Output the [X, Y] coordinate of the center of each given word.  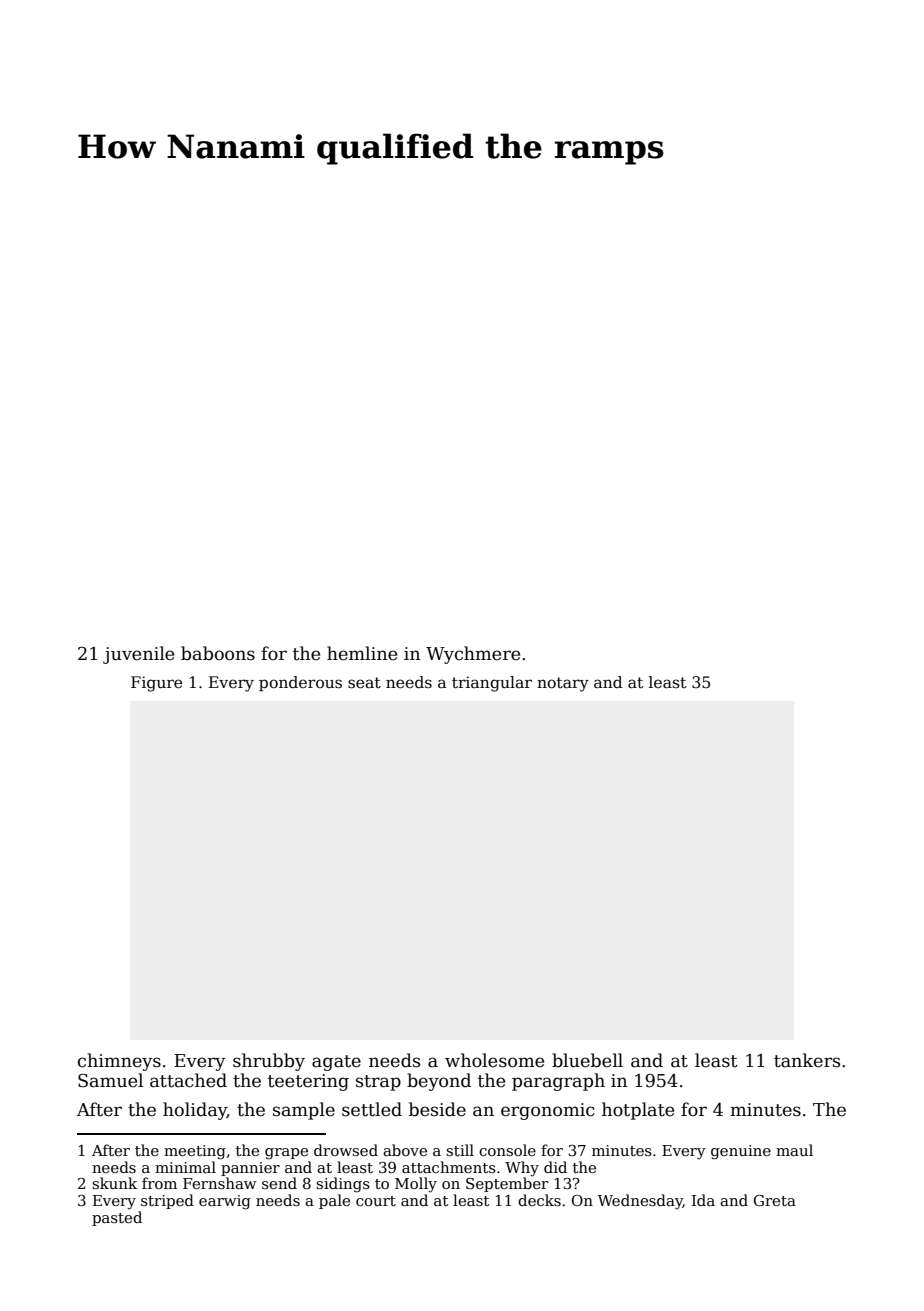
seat [364, 683]
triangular [492, 684]
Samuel [110, 1080]
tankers [807, 1060]
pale [334, 1201]
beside [437, 1109]
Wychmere [473, 655]
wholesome [494, 1060]
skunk [114, 1183]
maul [794, 1150]
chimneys [119, 1062]
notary [563, 684]
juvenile [138, 655]
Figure [156, 684]
